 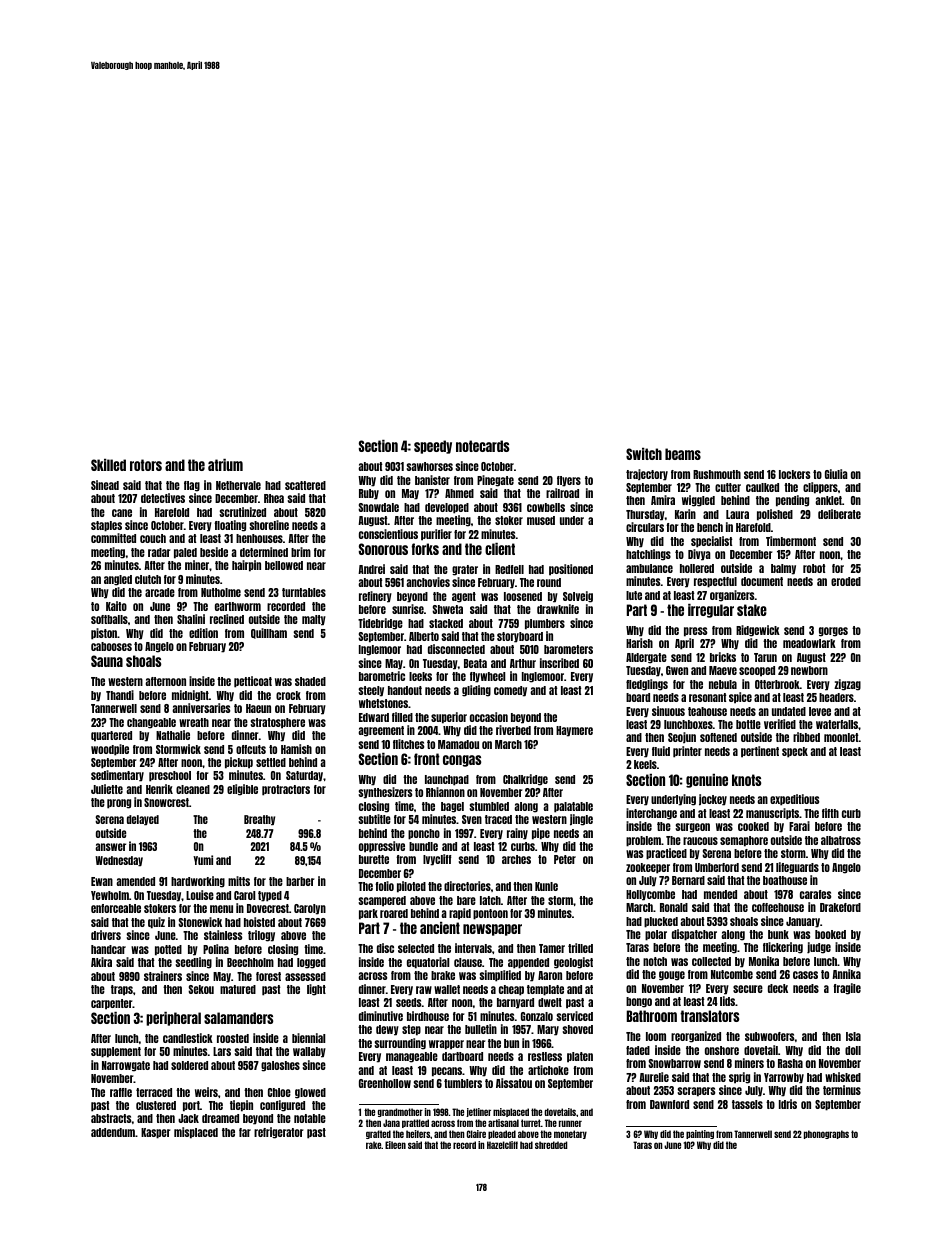 I want to click on hoisted, so click(x=259, y=922).
